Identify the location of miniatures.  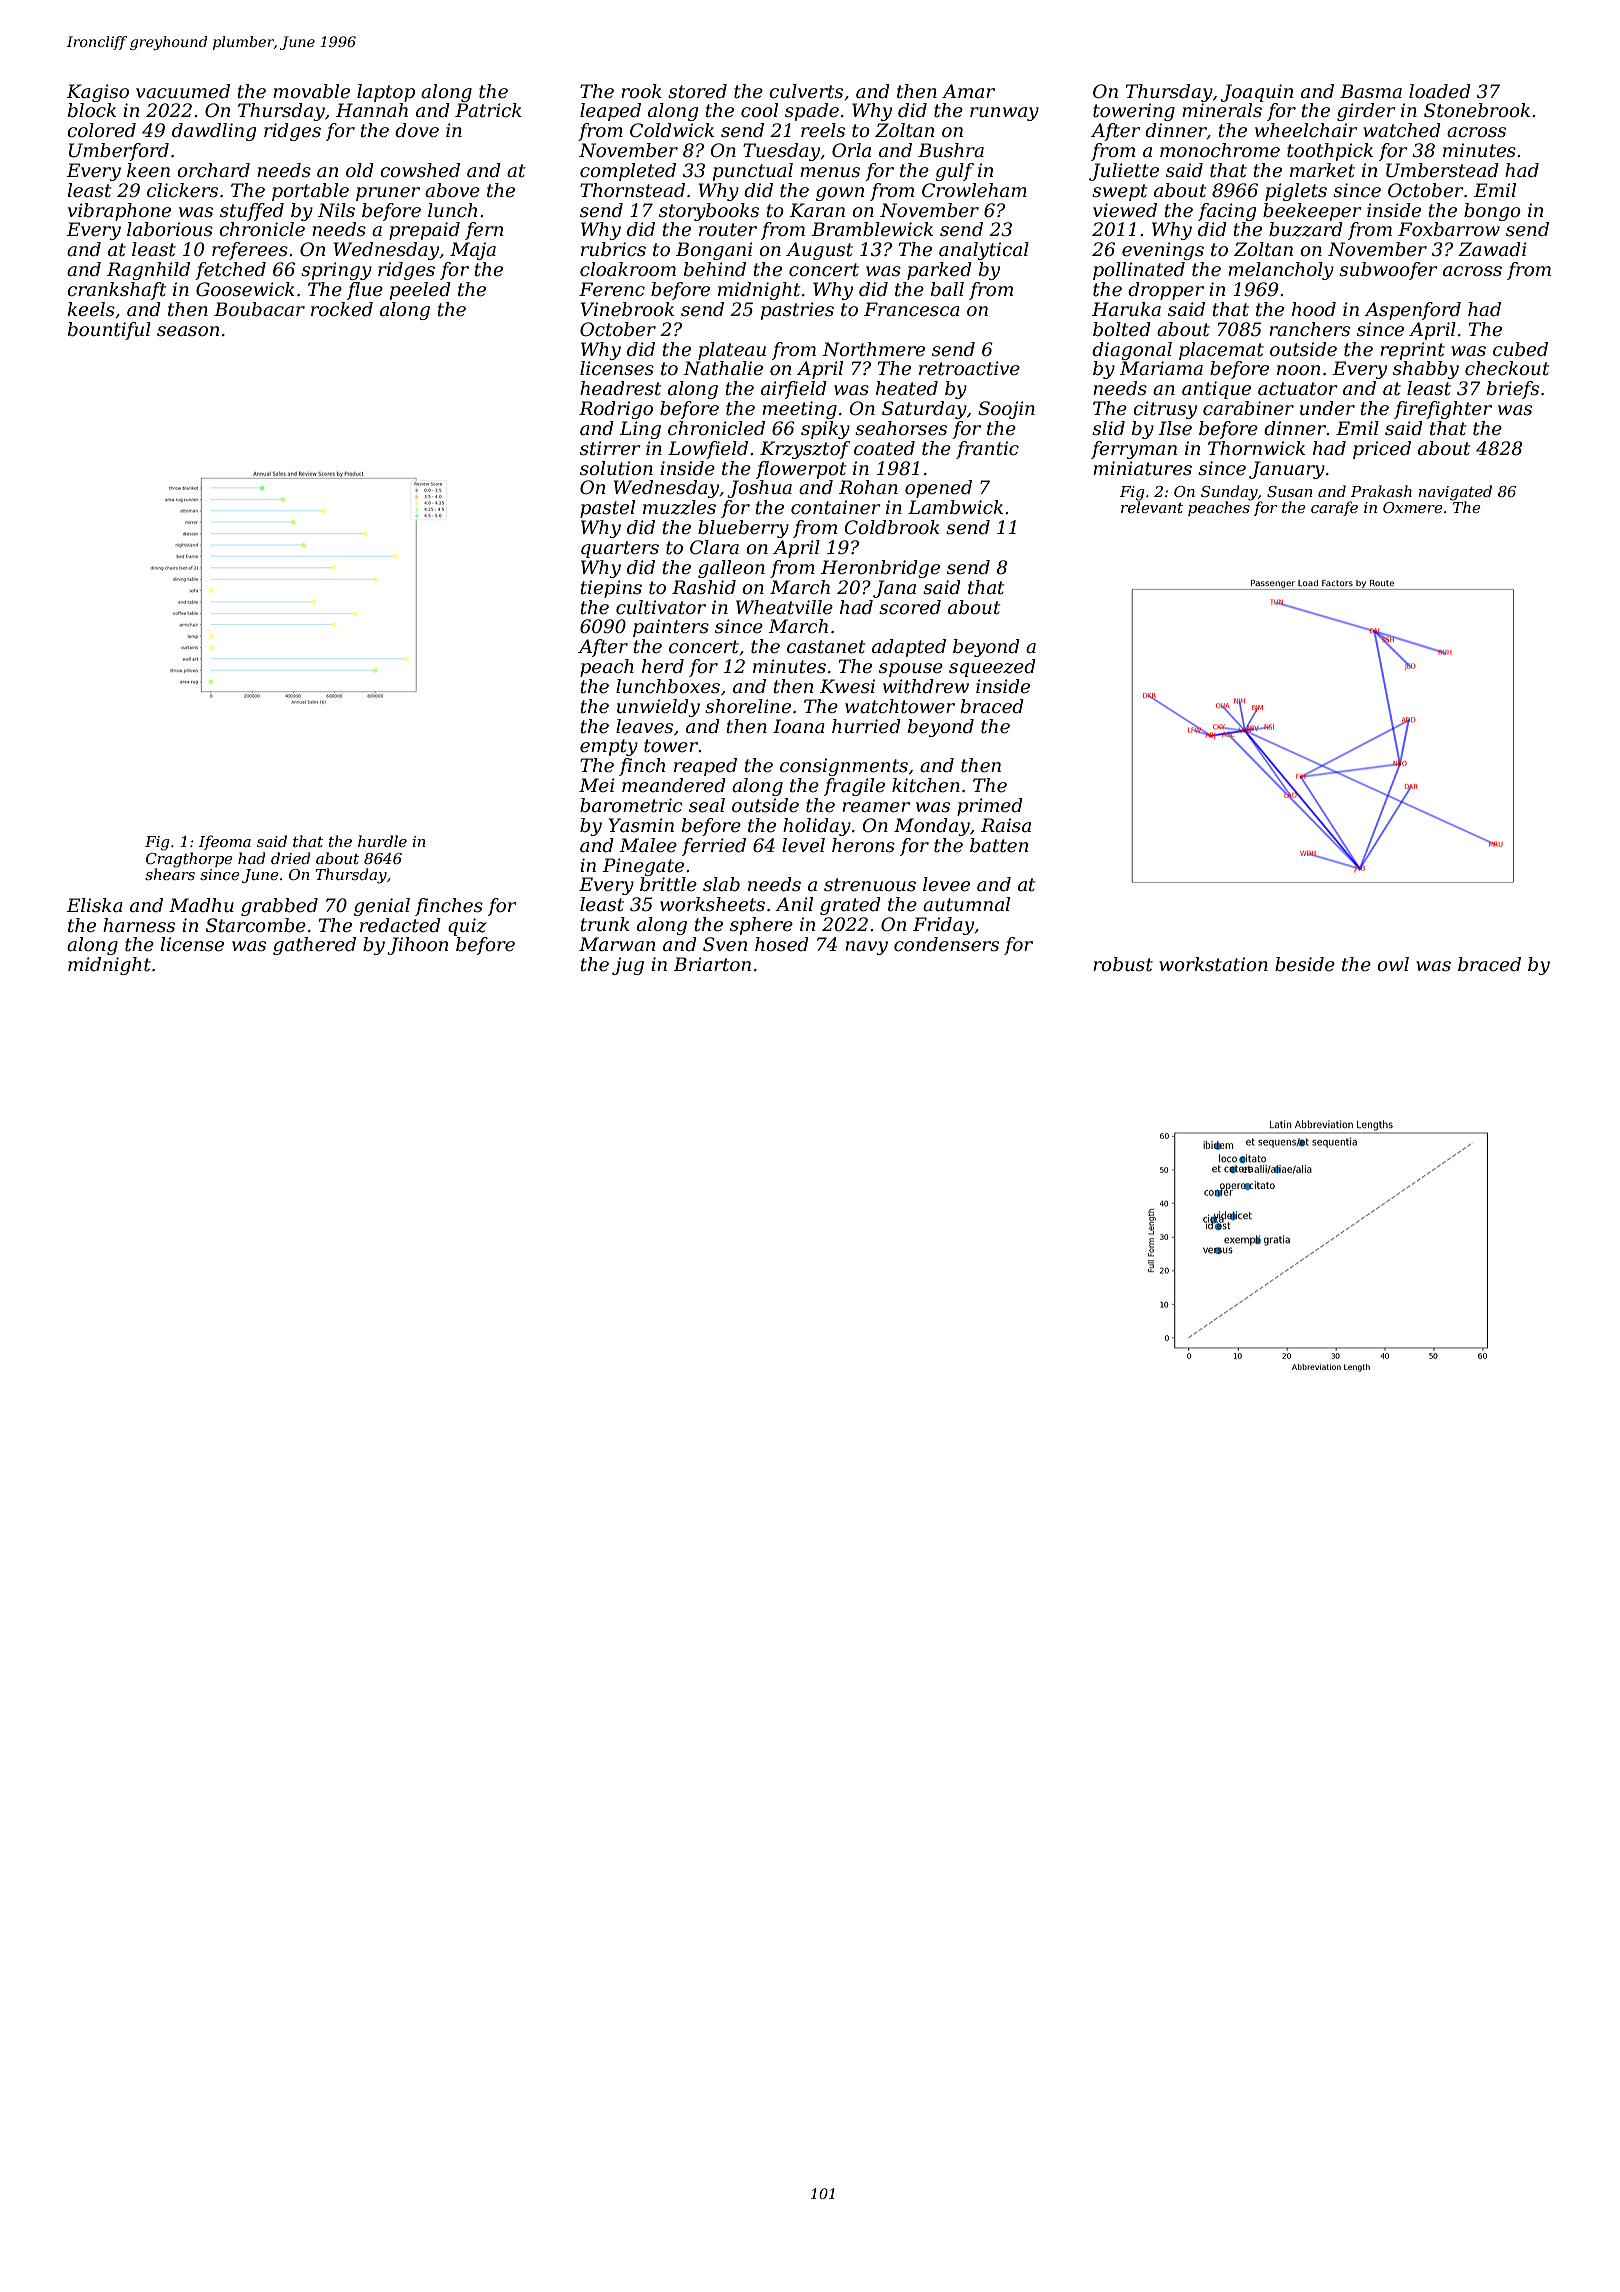
(1142, 468).
